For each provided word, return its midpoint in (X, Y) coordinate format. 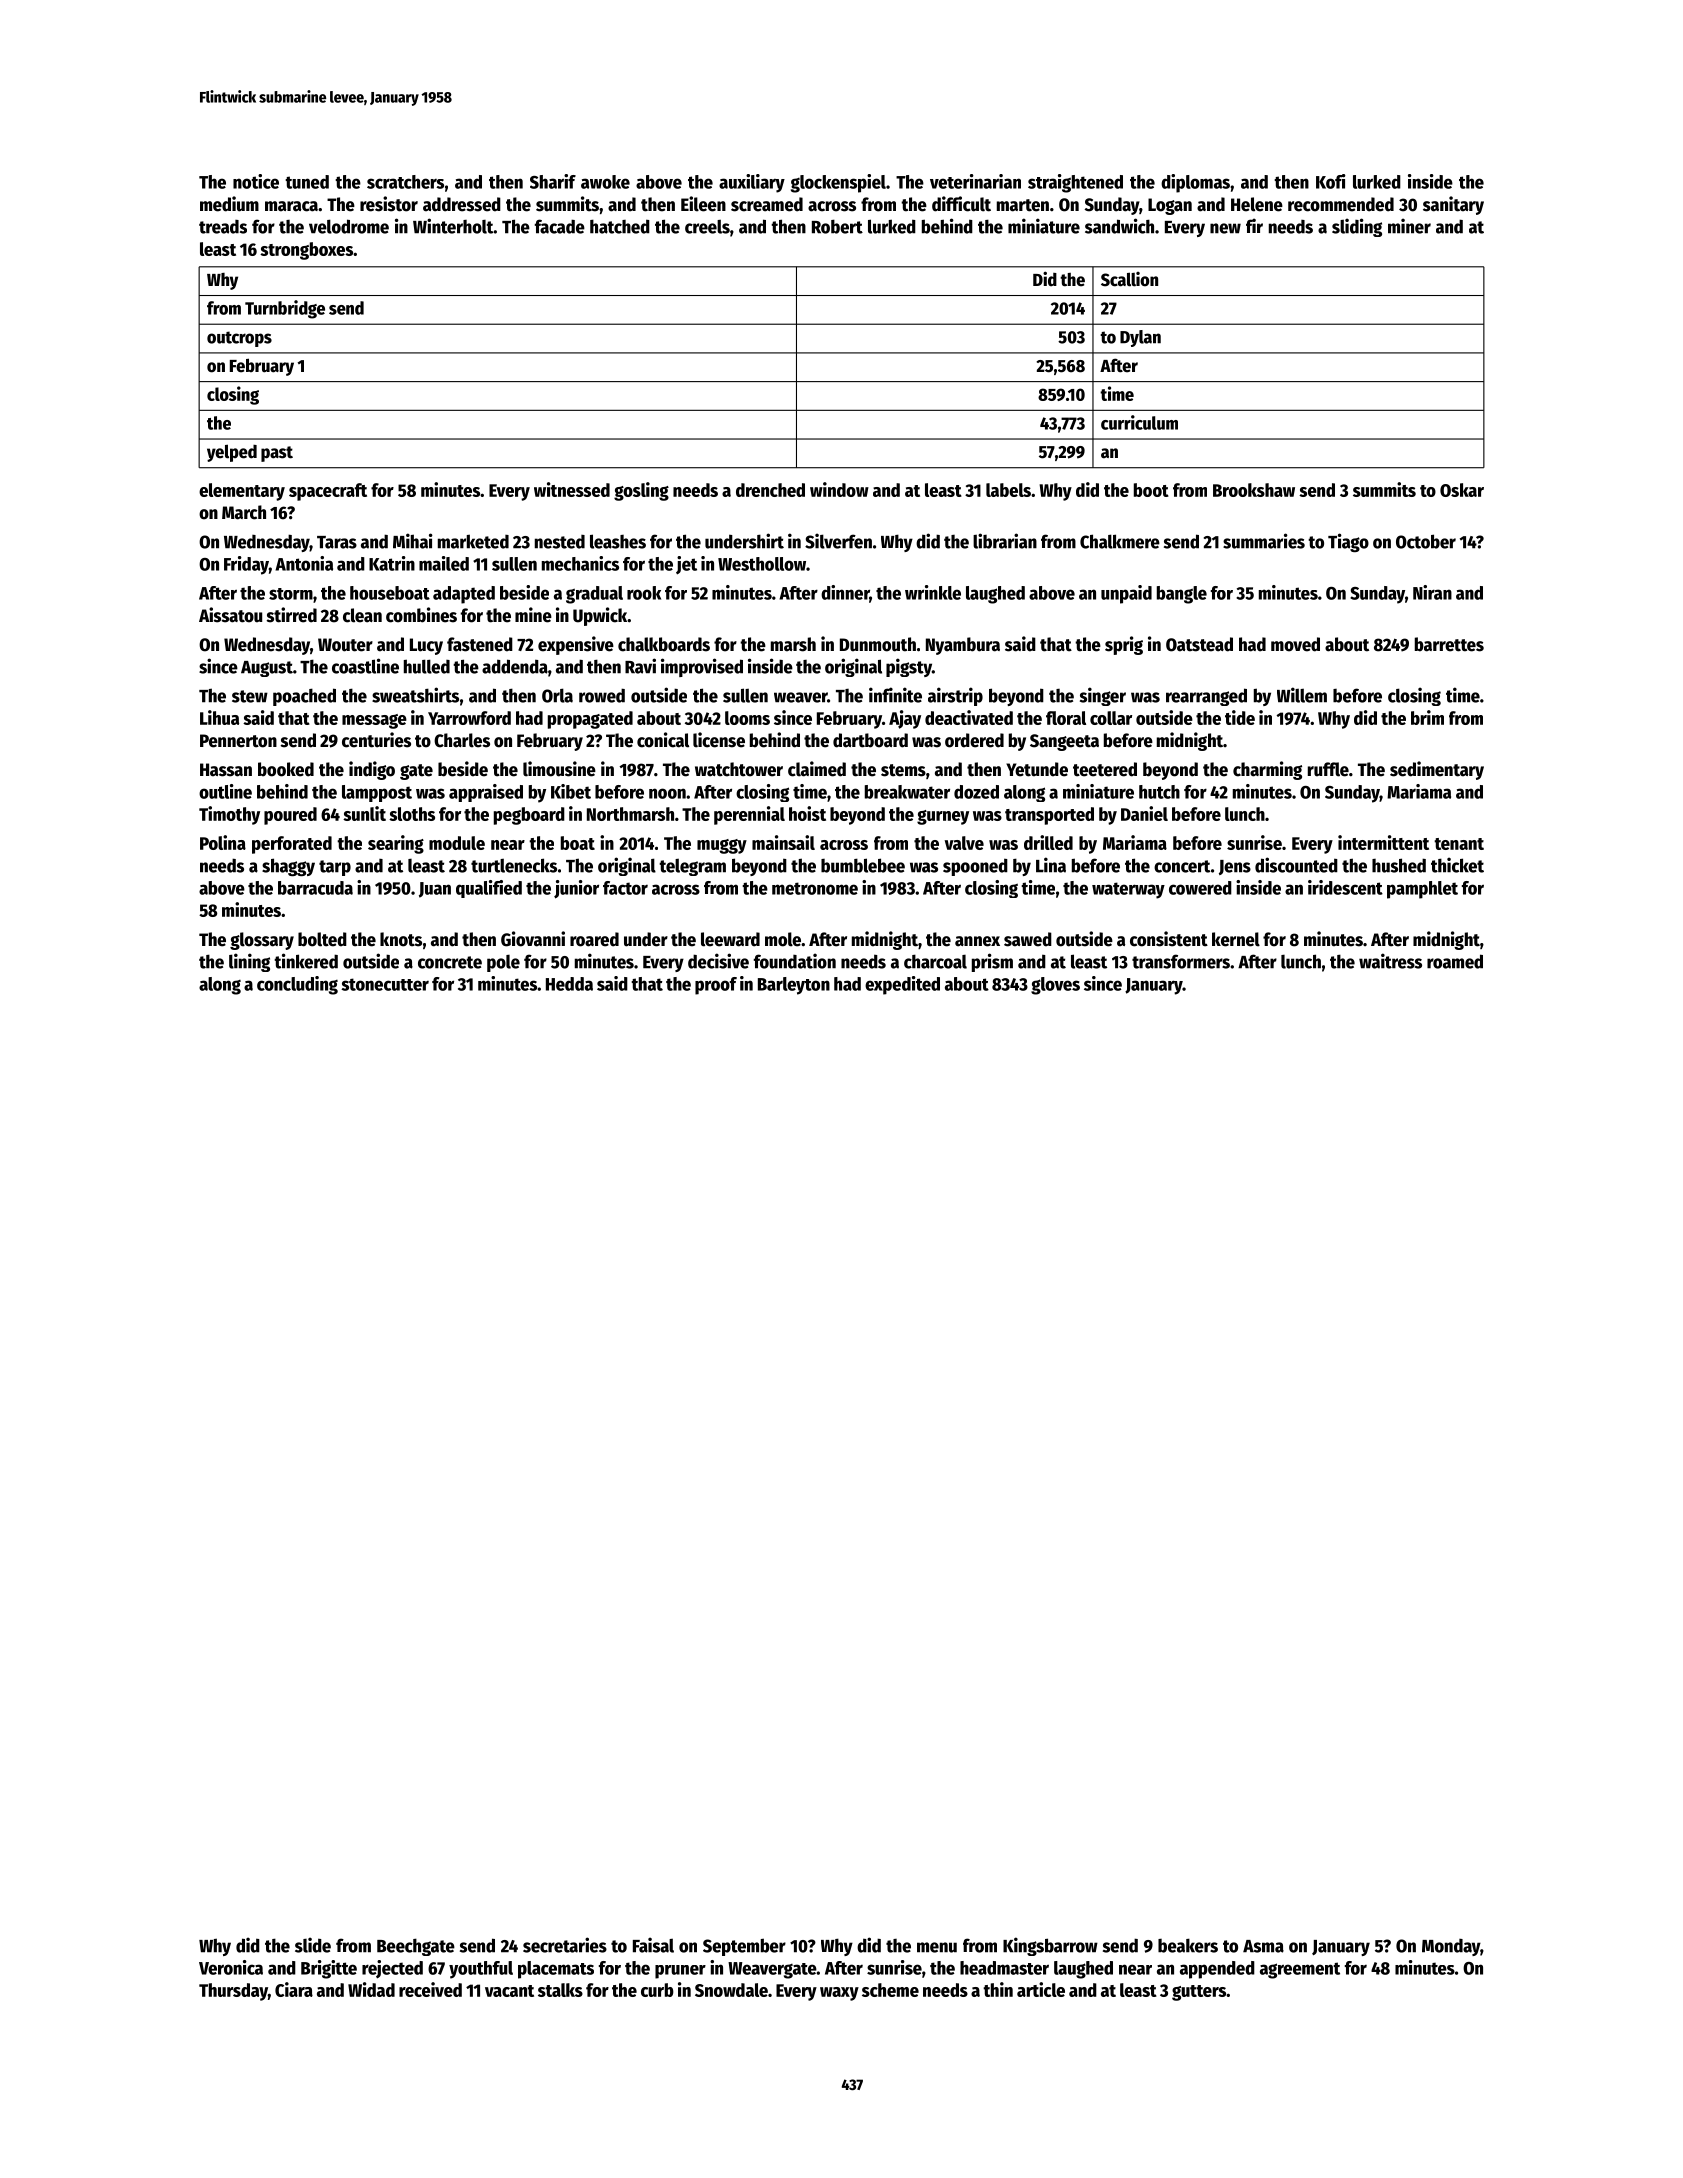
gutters (1199, 1993)
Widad (371, 1989)
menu (937, 1947)
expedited (902, 985)
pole (503, 963)
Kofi (1331, 181)
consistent (1169, 939)
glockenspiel (838, 183)
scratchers (405, 182)
